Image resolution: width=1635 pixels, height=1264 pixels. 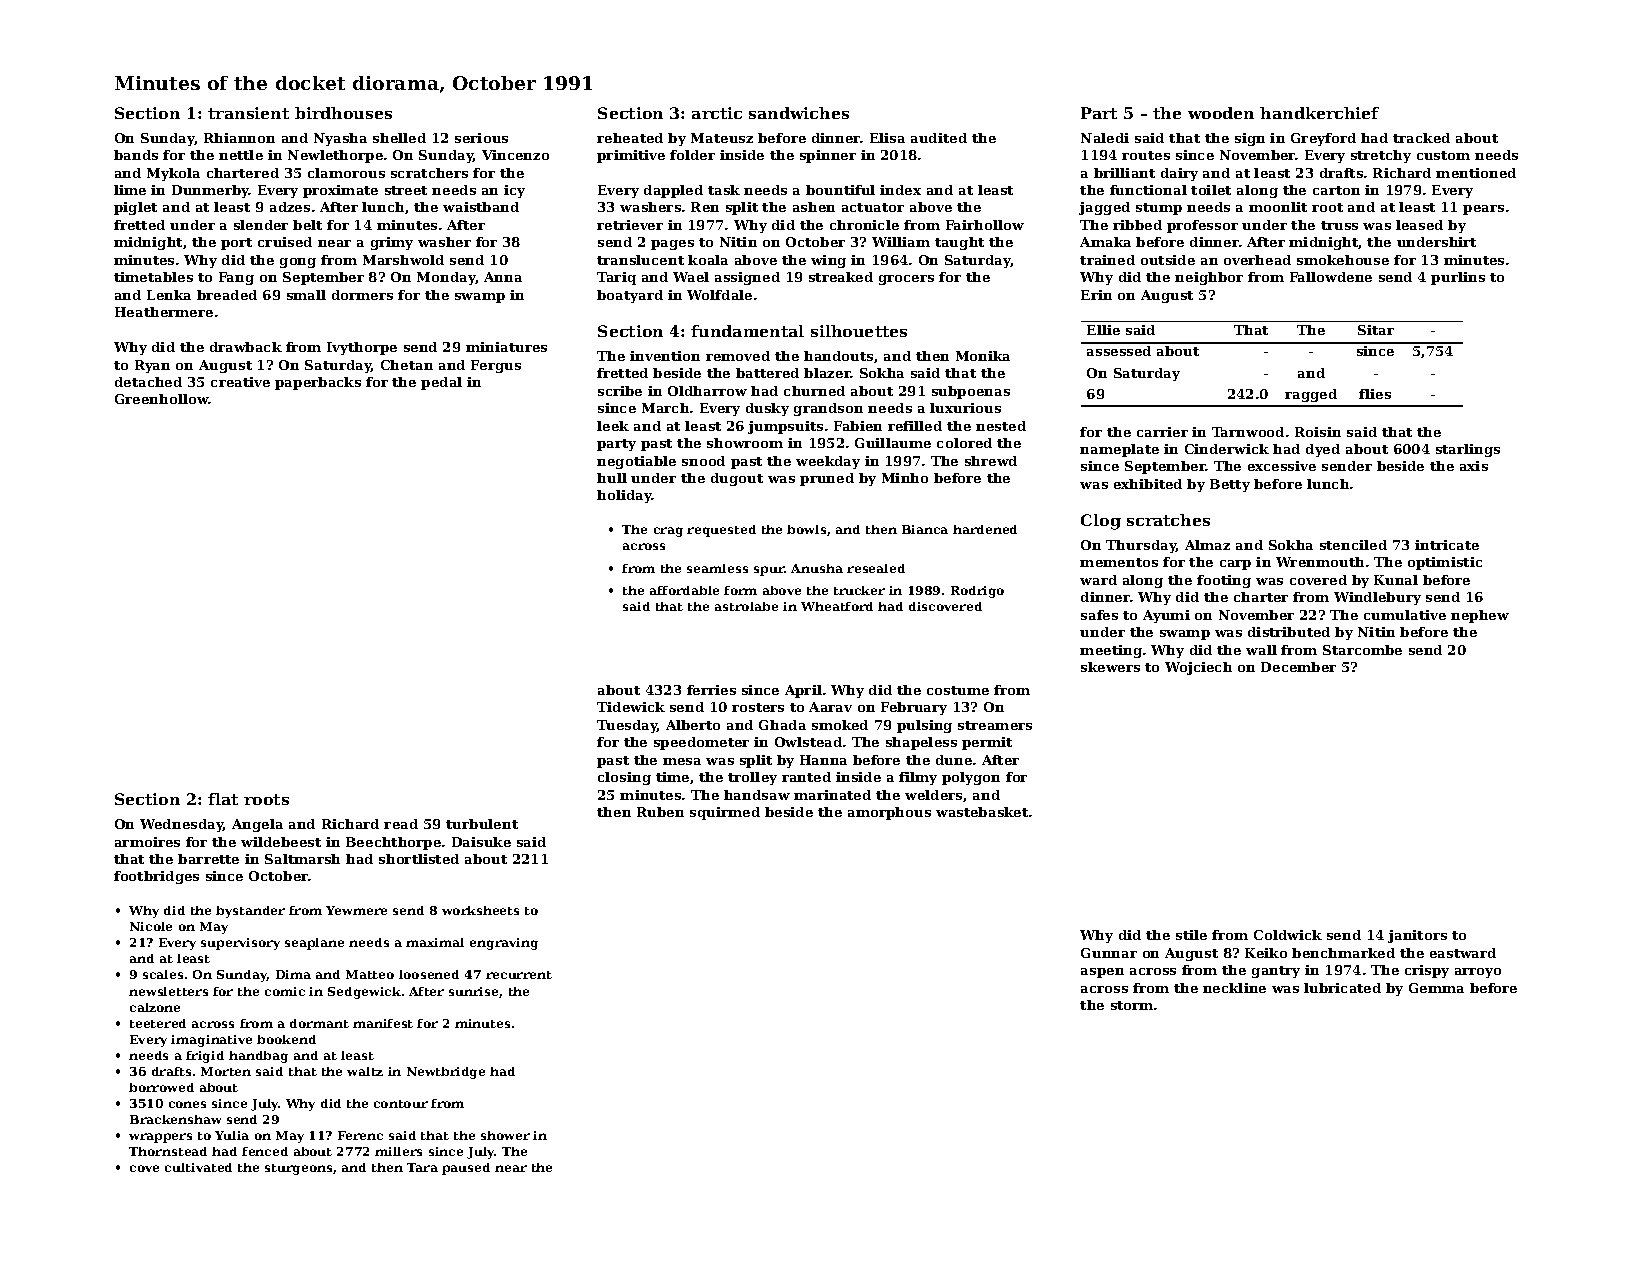 What do you see at coordinates (799, 113) in the screenshot?
I see `sandwiches` at bounding box center [799, 113].
